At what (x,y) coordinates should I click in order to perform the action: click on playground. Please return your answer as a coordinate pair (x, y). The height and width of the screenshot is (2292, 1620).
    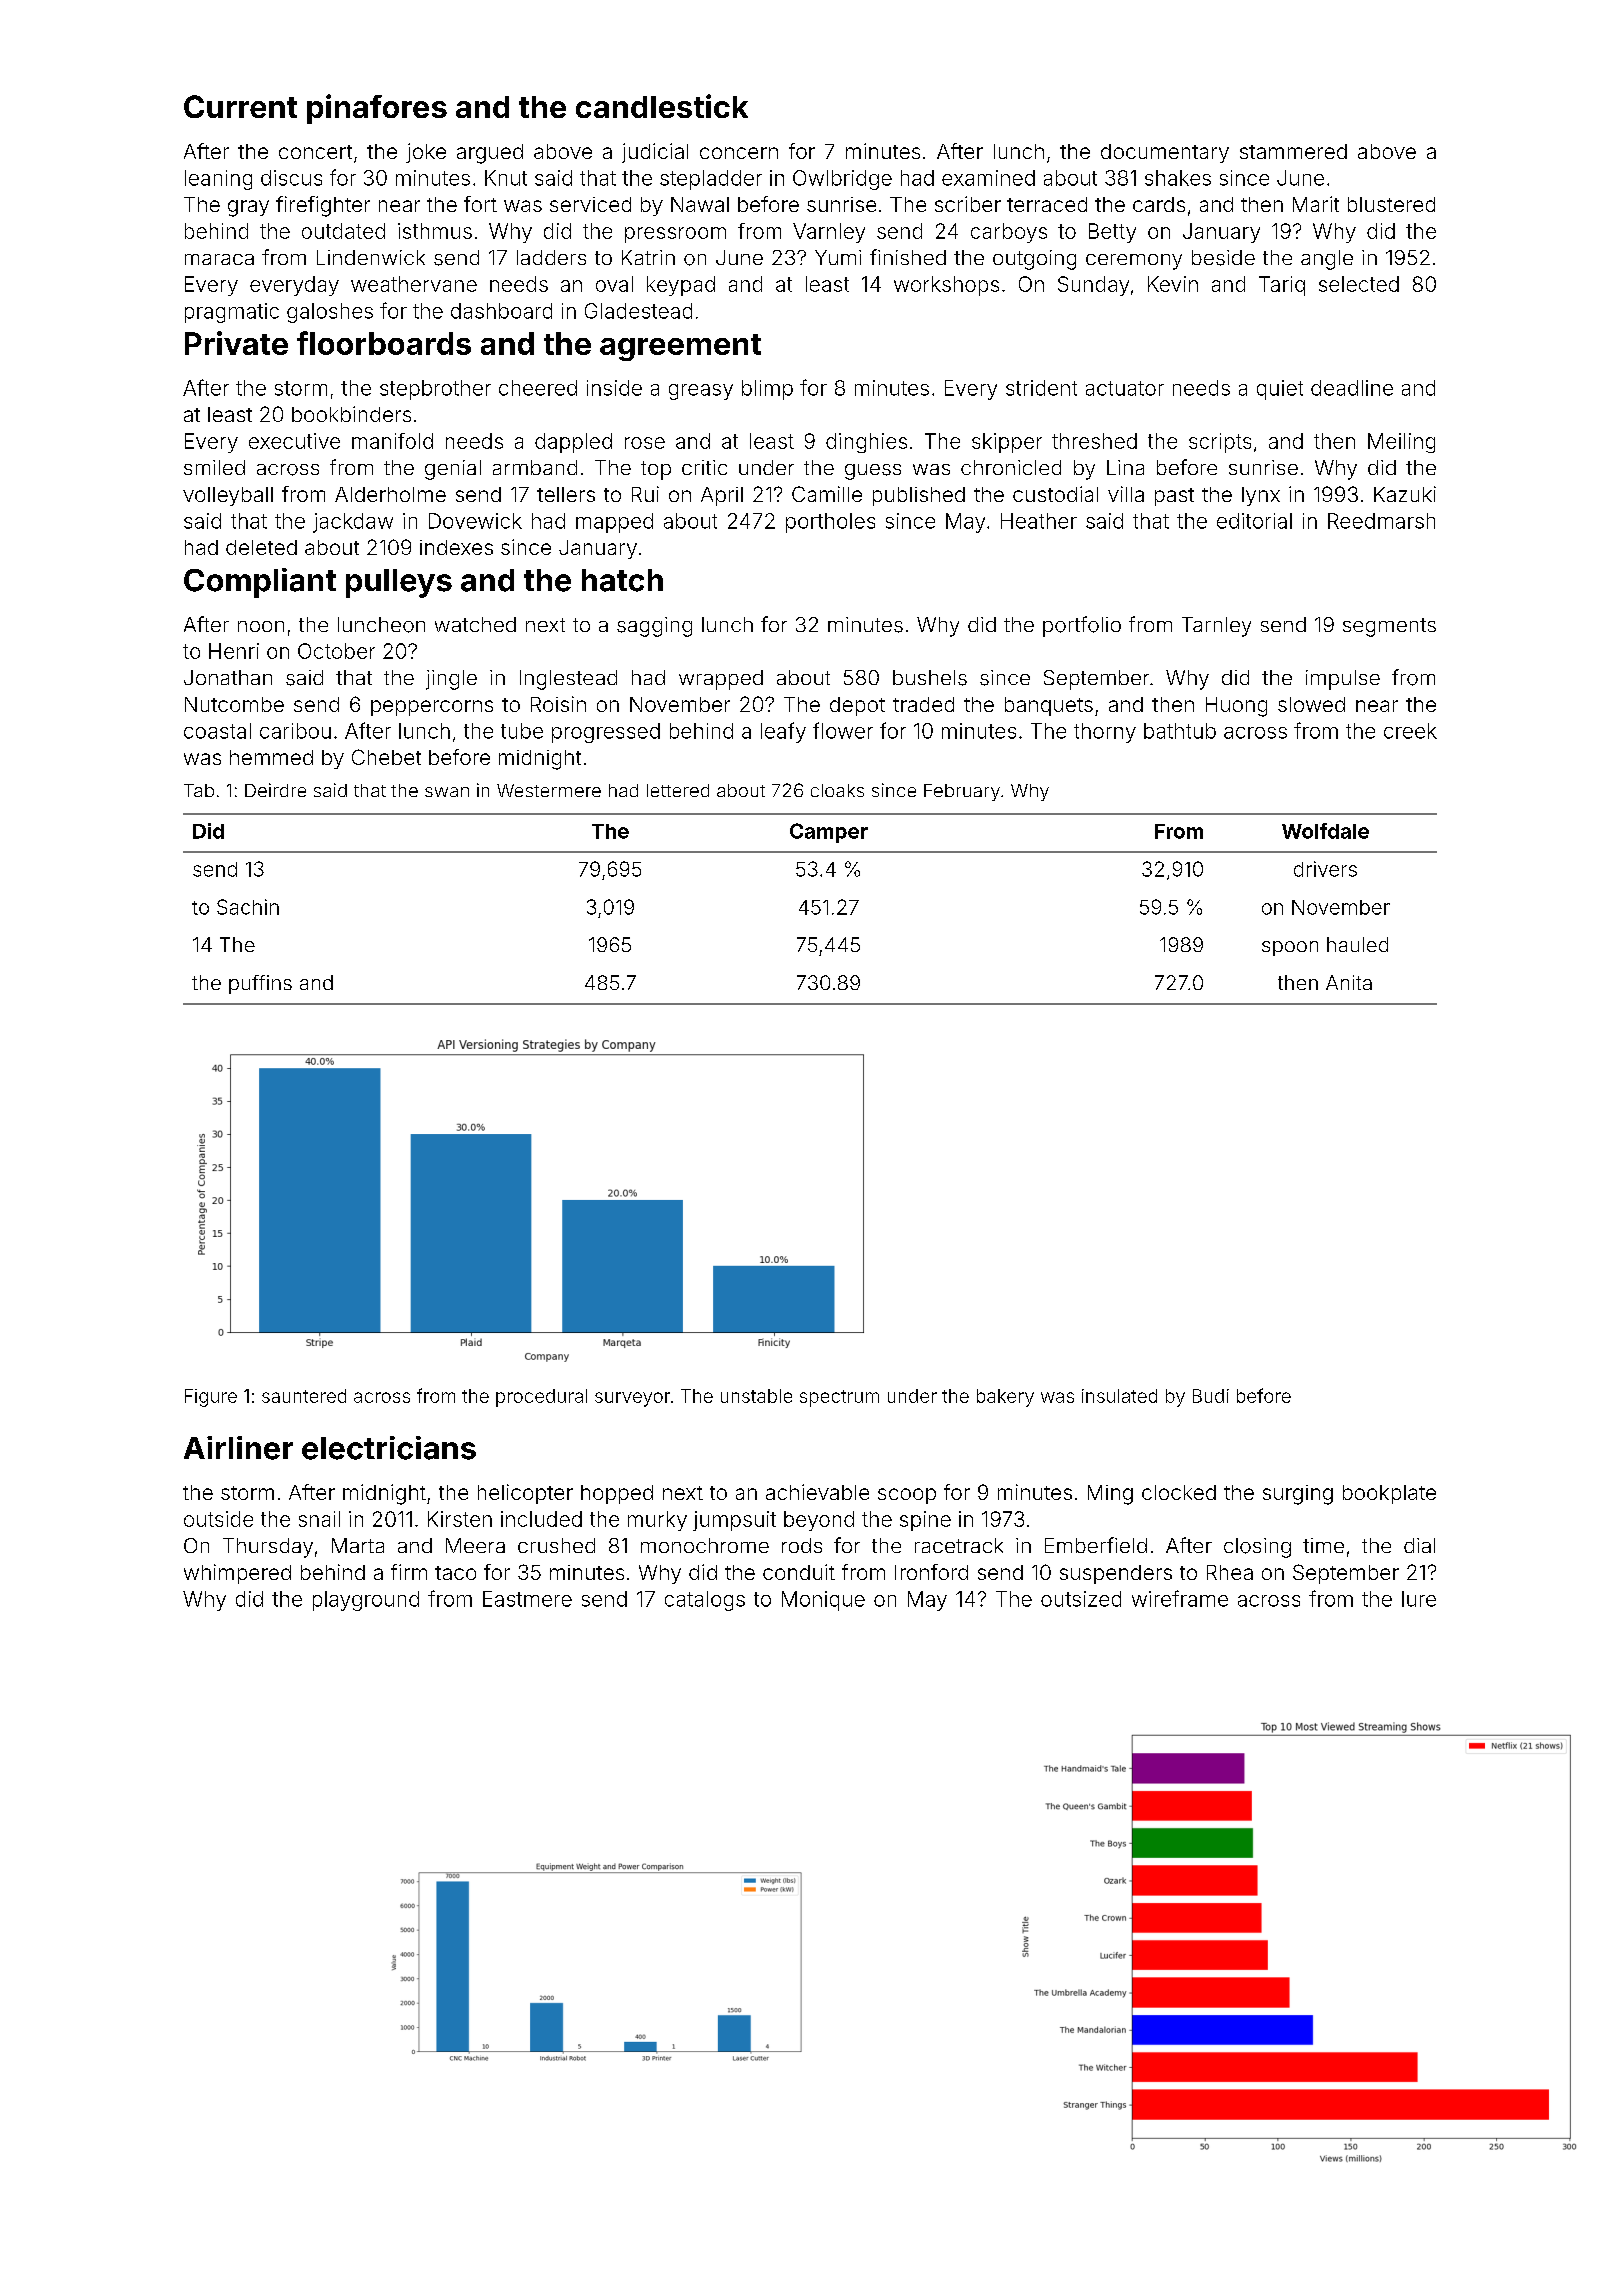
    Looking at the image, I should click on (366, 1601).
